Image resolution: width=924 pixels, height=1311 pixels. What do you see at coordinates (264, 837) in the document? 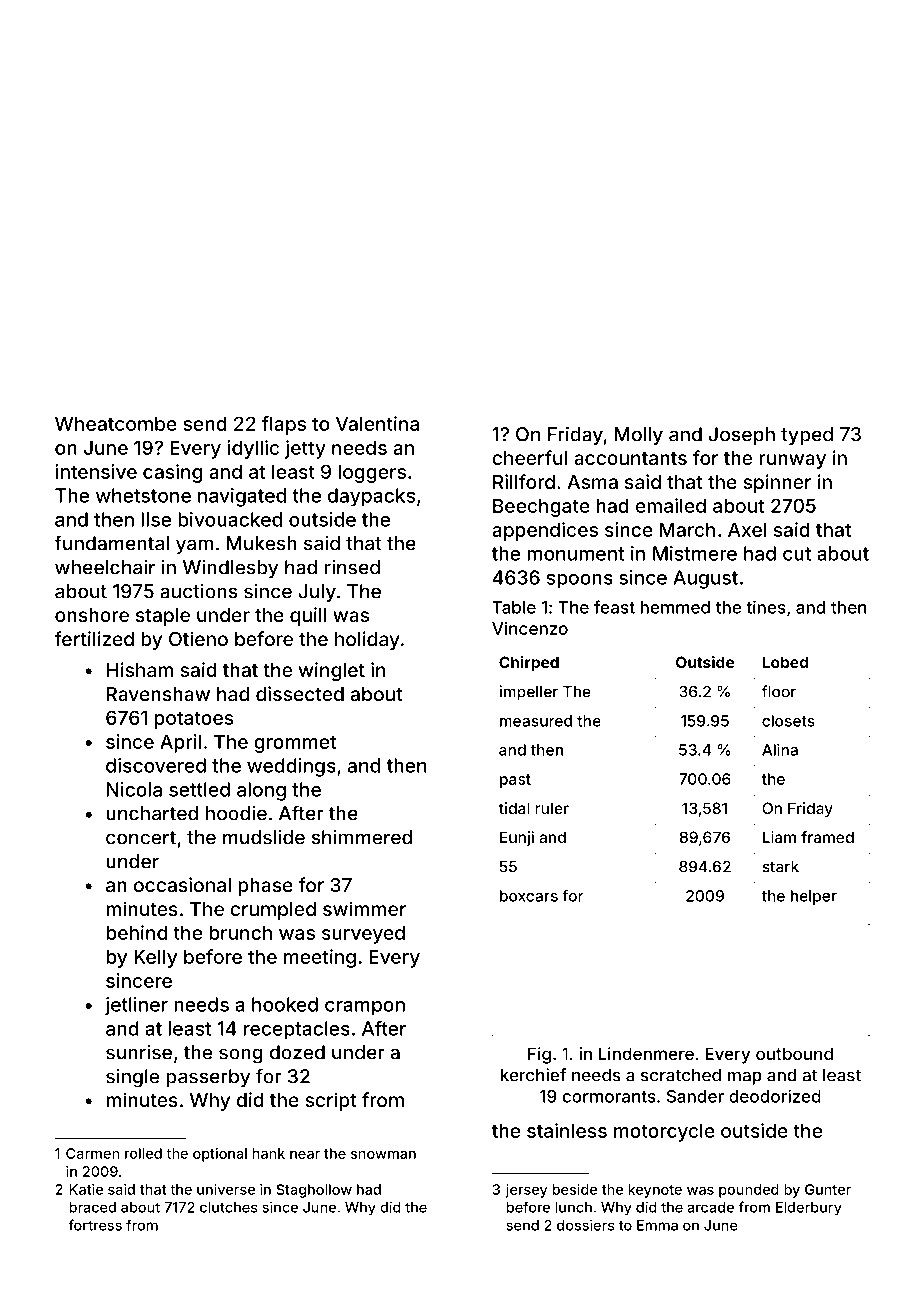
I see `mudslide` at bounding box center [264, 837].
